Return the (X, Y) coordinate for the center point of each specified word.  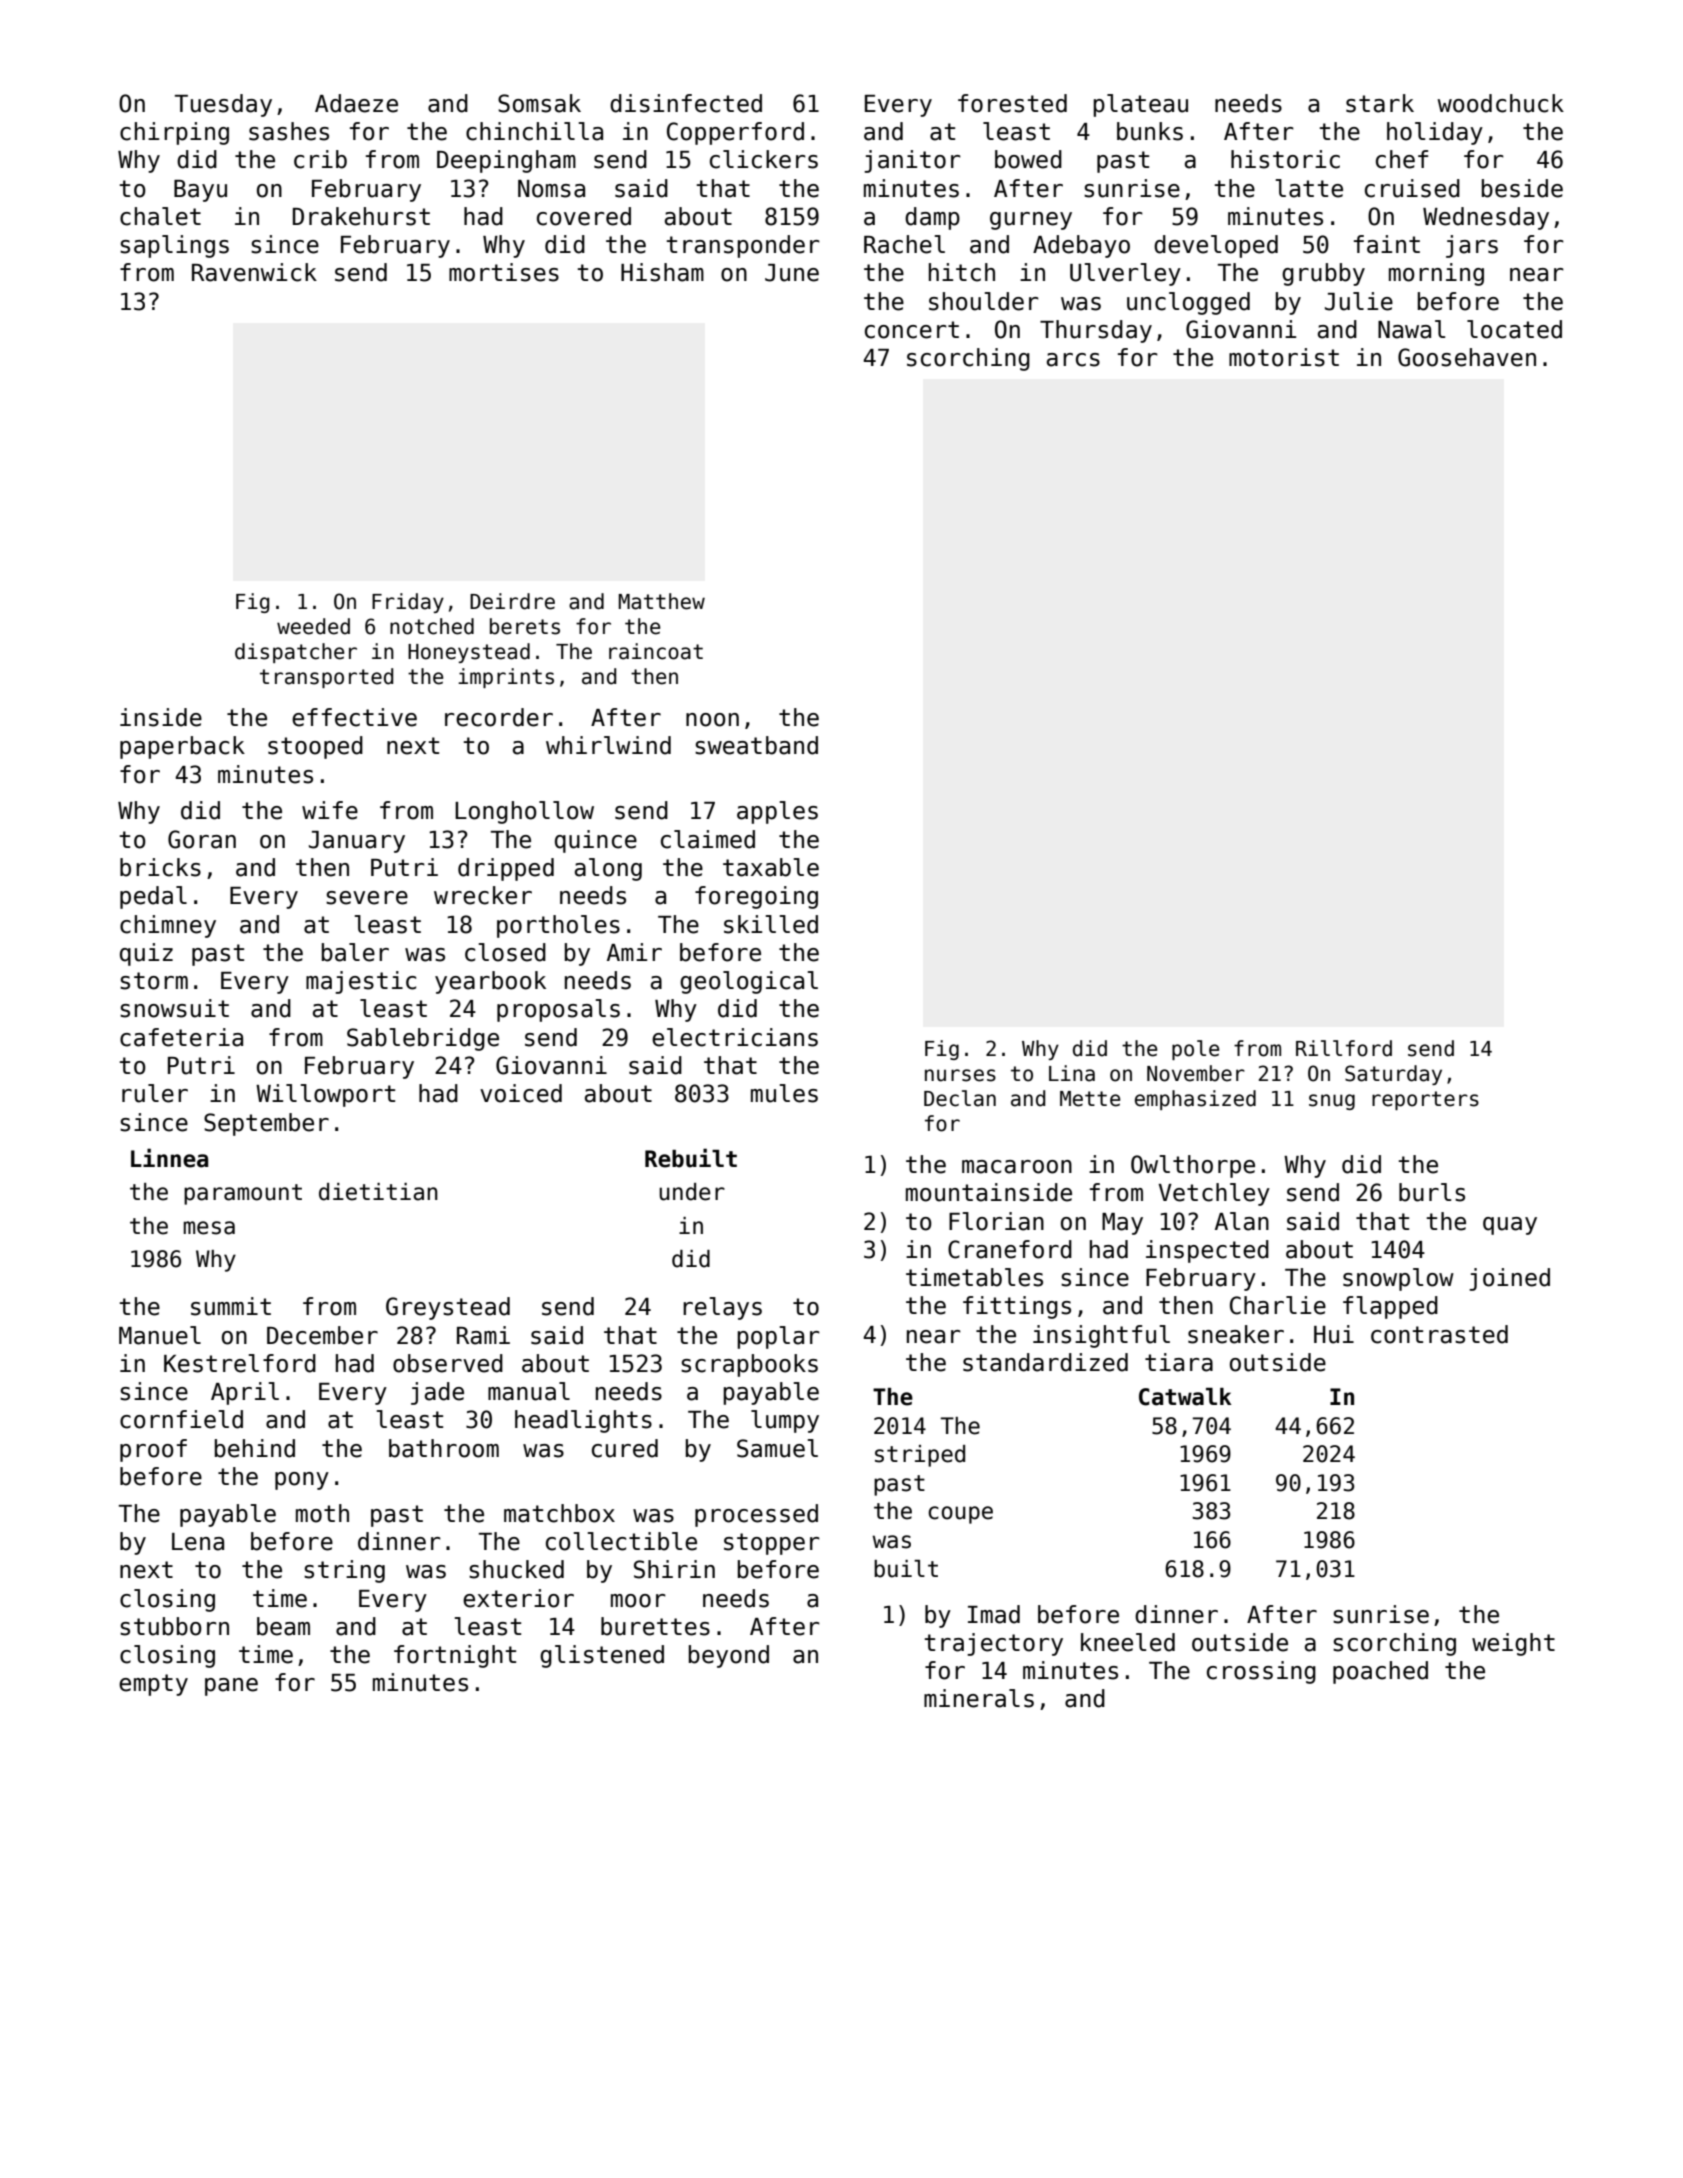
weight (1513, 1644)
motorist (1284, 357)
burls (1432, 1192)
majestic (361, 982)
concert (912, 330)
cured (625, 1448)
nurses (960, 1075)
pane (231, 1687)
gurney (1031, 221)
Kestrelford (240, 1363)
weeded (313, 626)
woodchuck (1500, 103)
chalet (160, 216)
